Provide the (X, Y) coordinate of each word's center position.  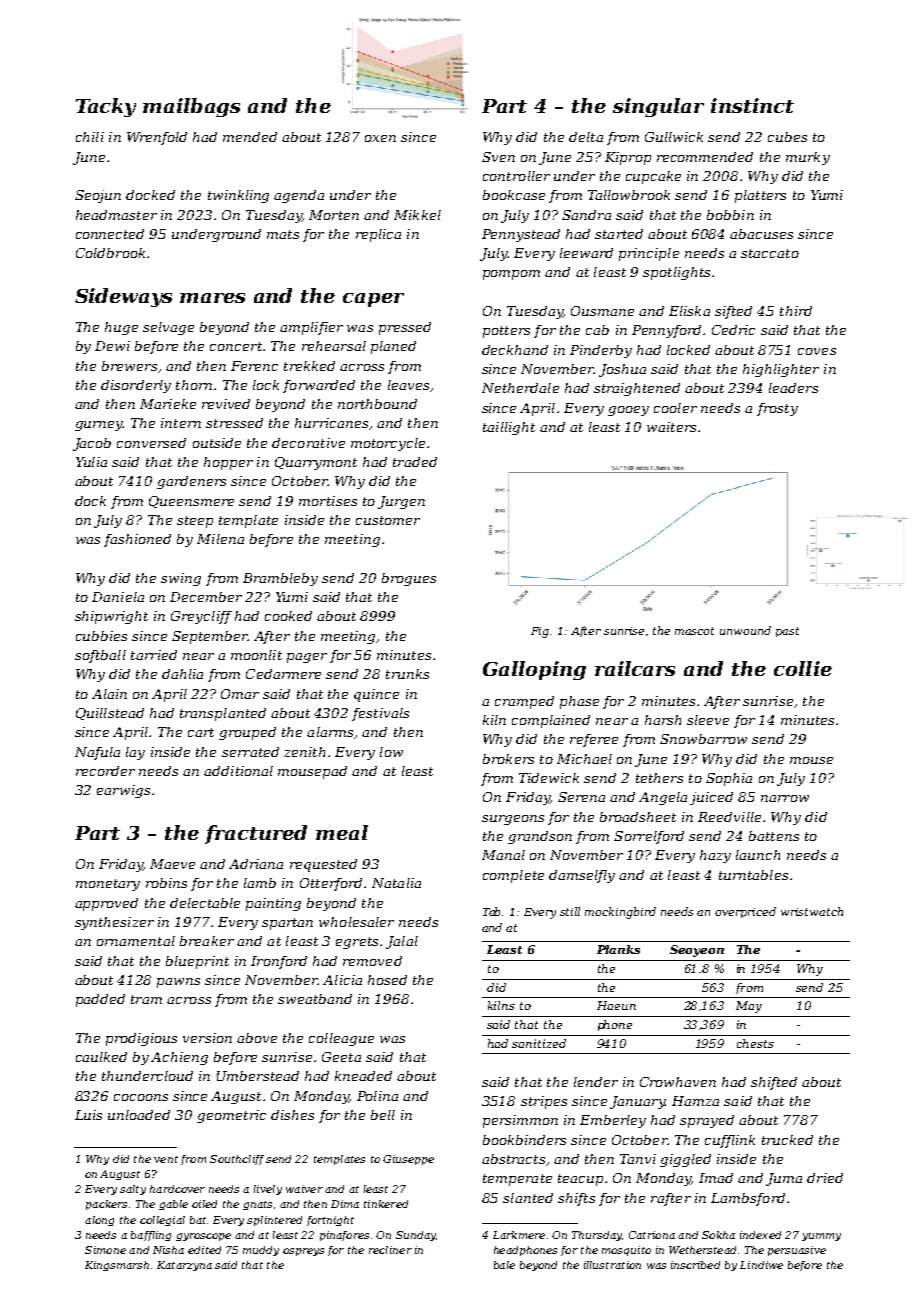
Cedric (733, 330)
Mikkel (417, 215)
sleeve (708, 720)
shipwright (111, 617)
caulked (101, 1057)
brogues (409, 579)
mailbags (191, 107)
